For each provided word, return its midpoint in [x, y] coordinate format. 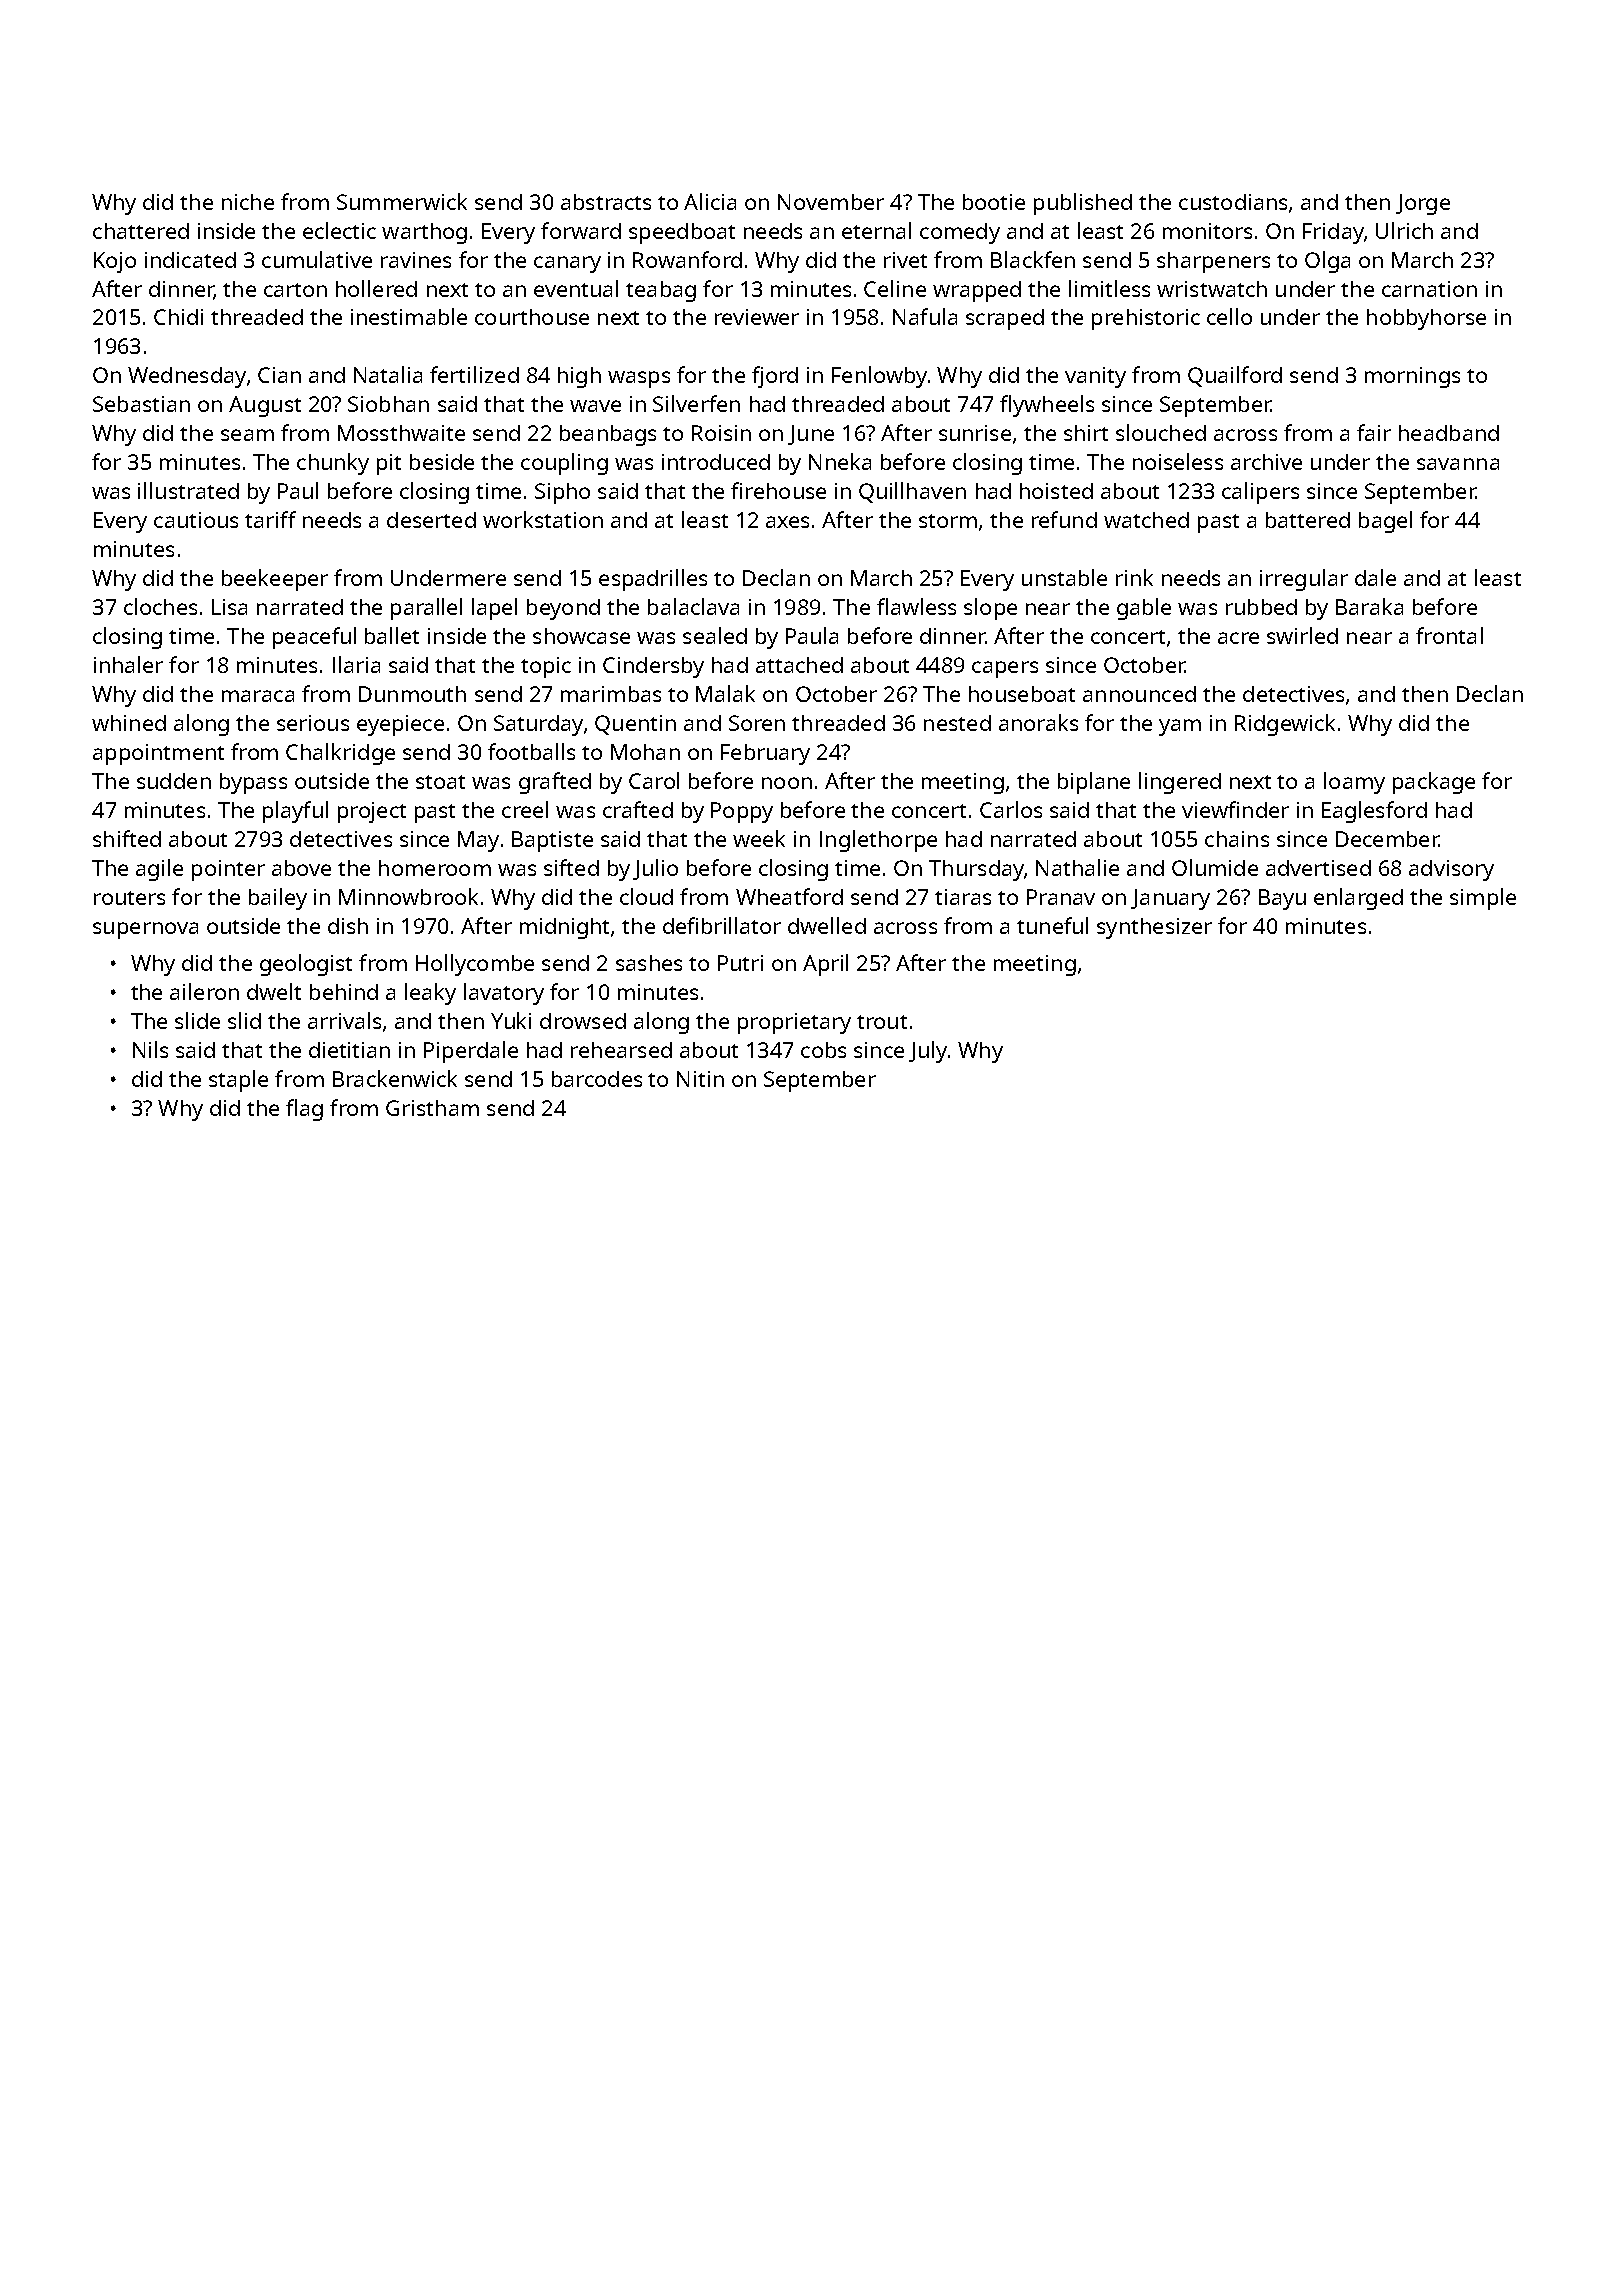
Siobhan [388, 404]
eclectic [339, 230]
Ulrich [1404, 230]
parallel [426, 609]
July [928, 1052]
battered [1308, 520]
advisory [1451, 870]
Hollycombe [475, 965]
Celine [895, 288]
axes [787, 522]
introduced [716, 462]
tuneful [1052, 925]
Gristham [432, 1108]
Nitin [700, 1079]
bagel [1385, 522]
